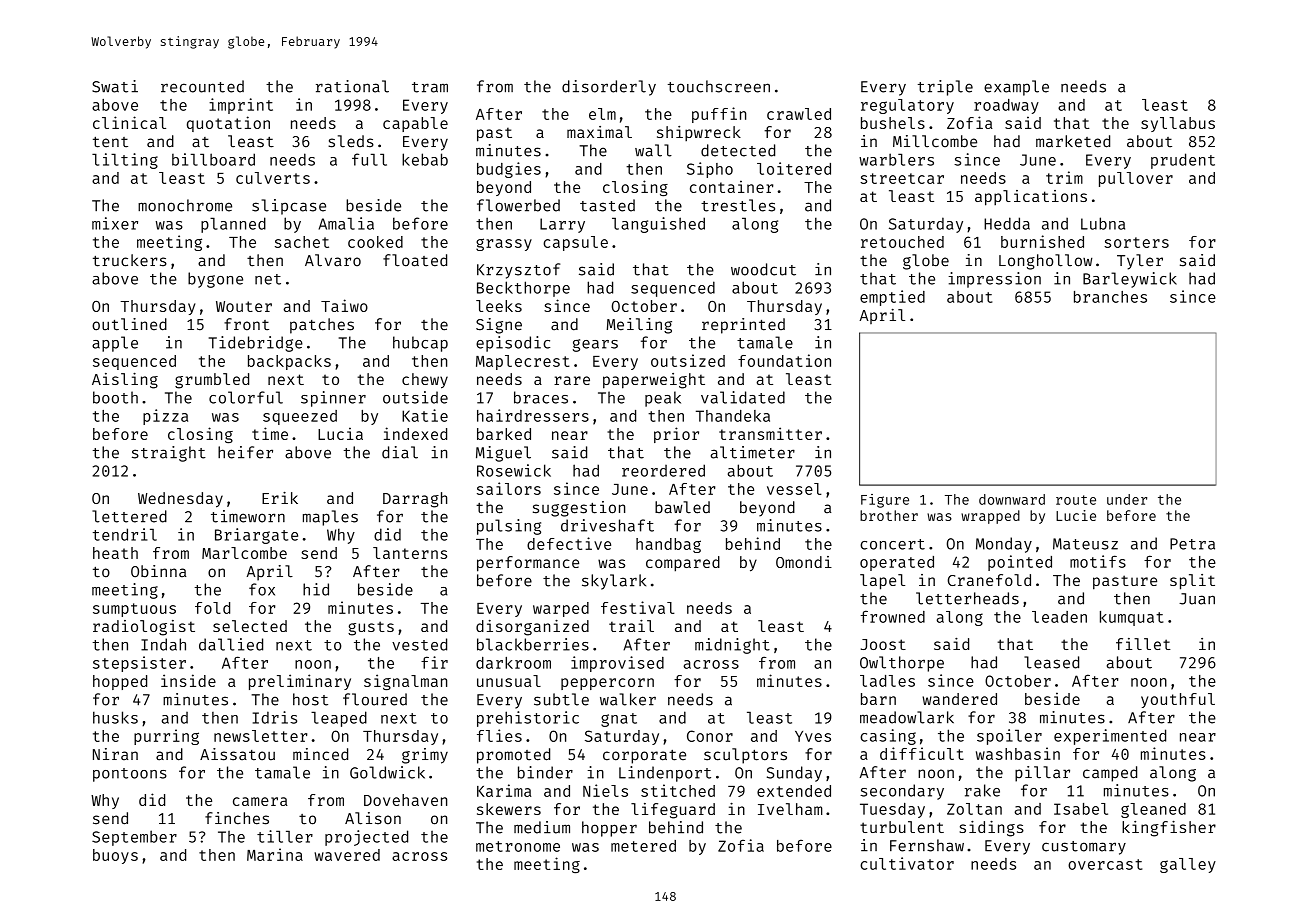 The image size is (1308, 924). I want to click on billboard, so click(213, 159).
